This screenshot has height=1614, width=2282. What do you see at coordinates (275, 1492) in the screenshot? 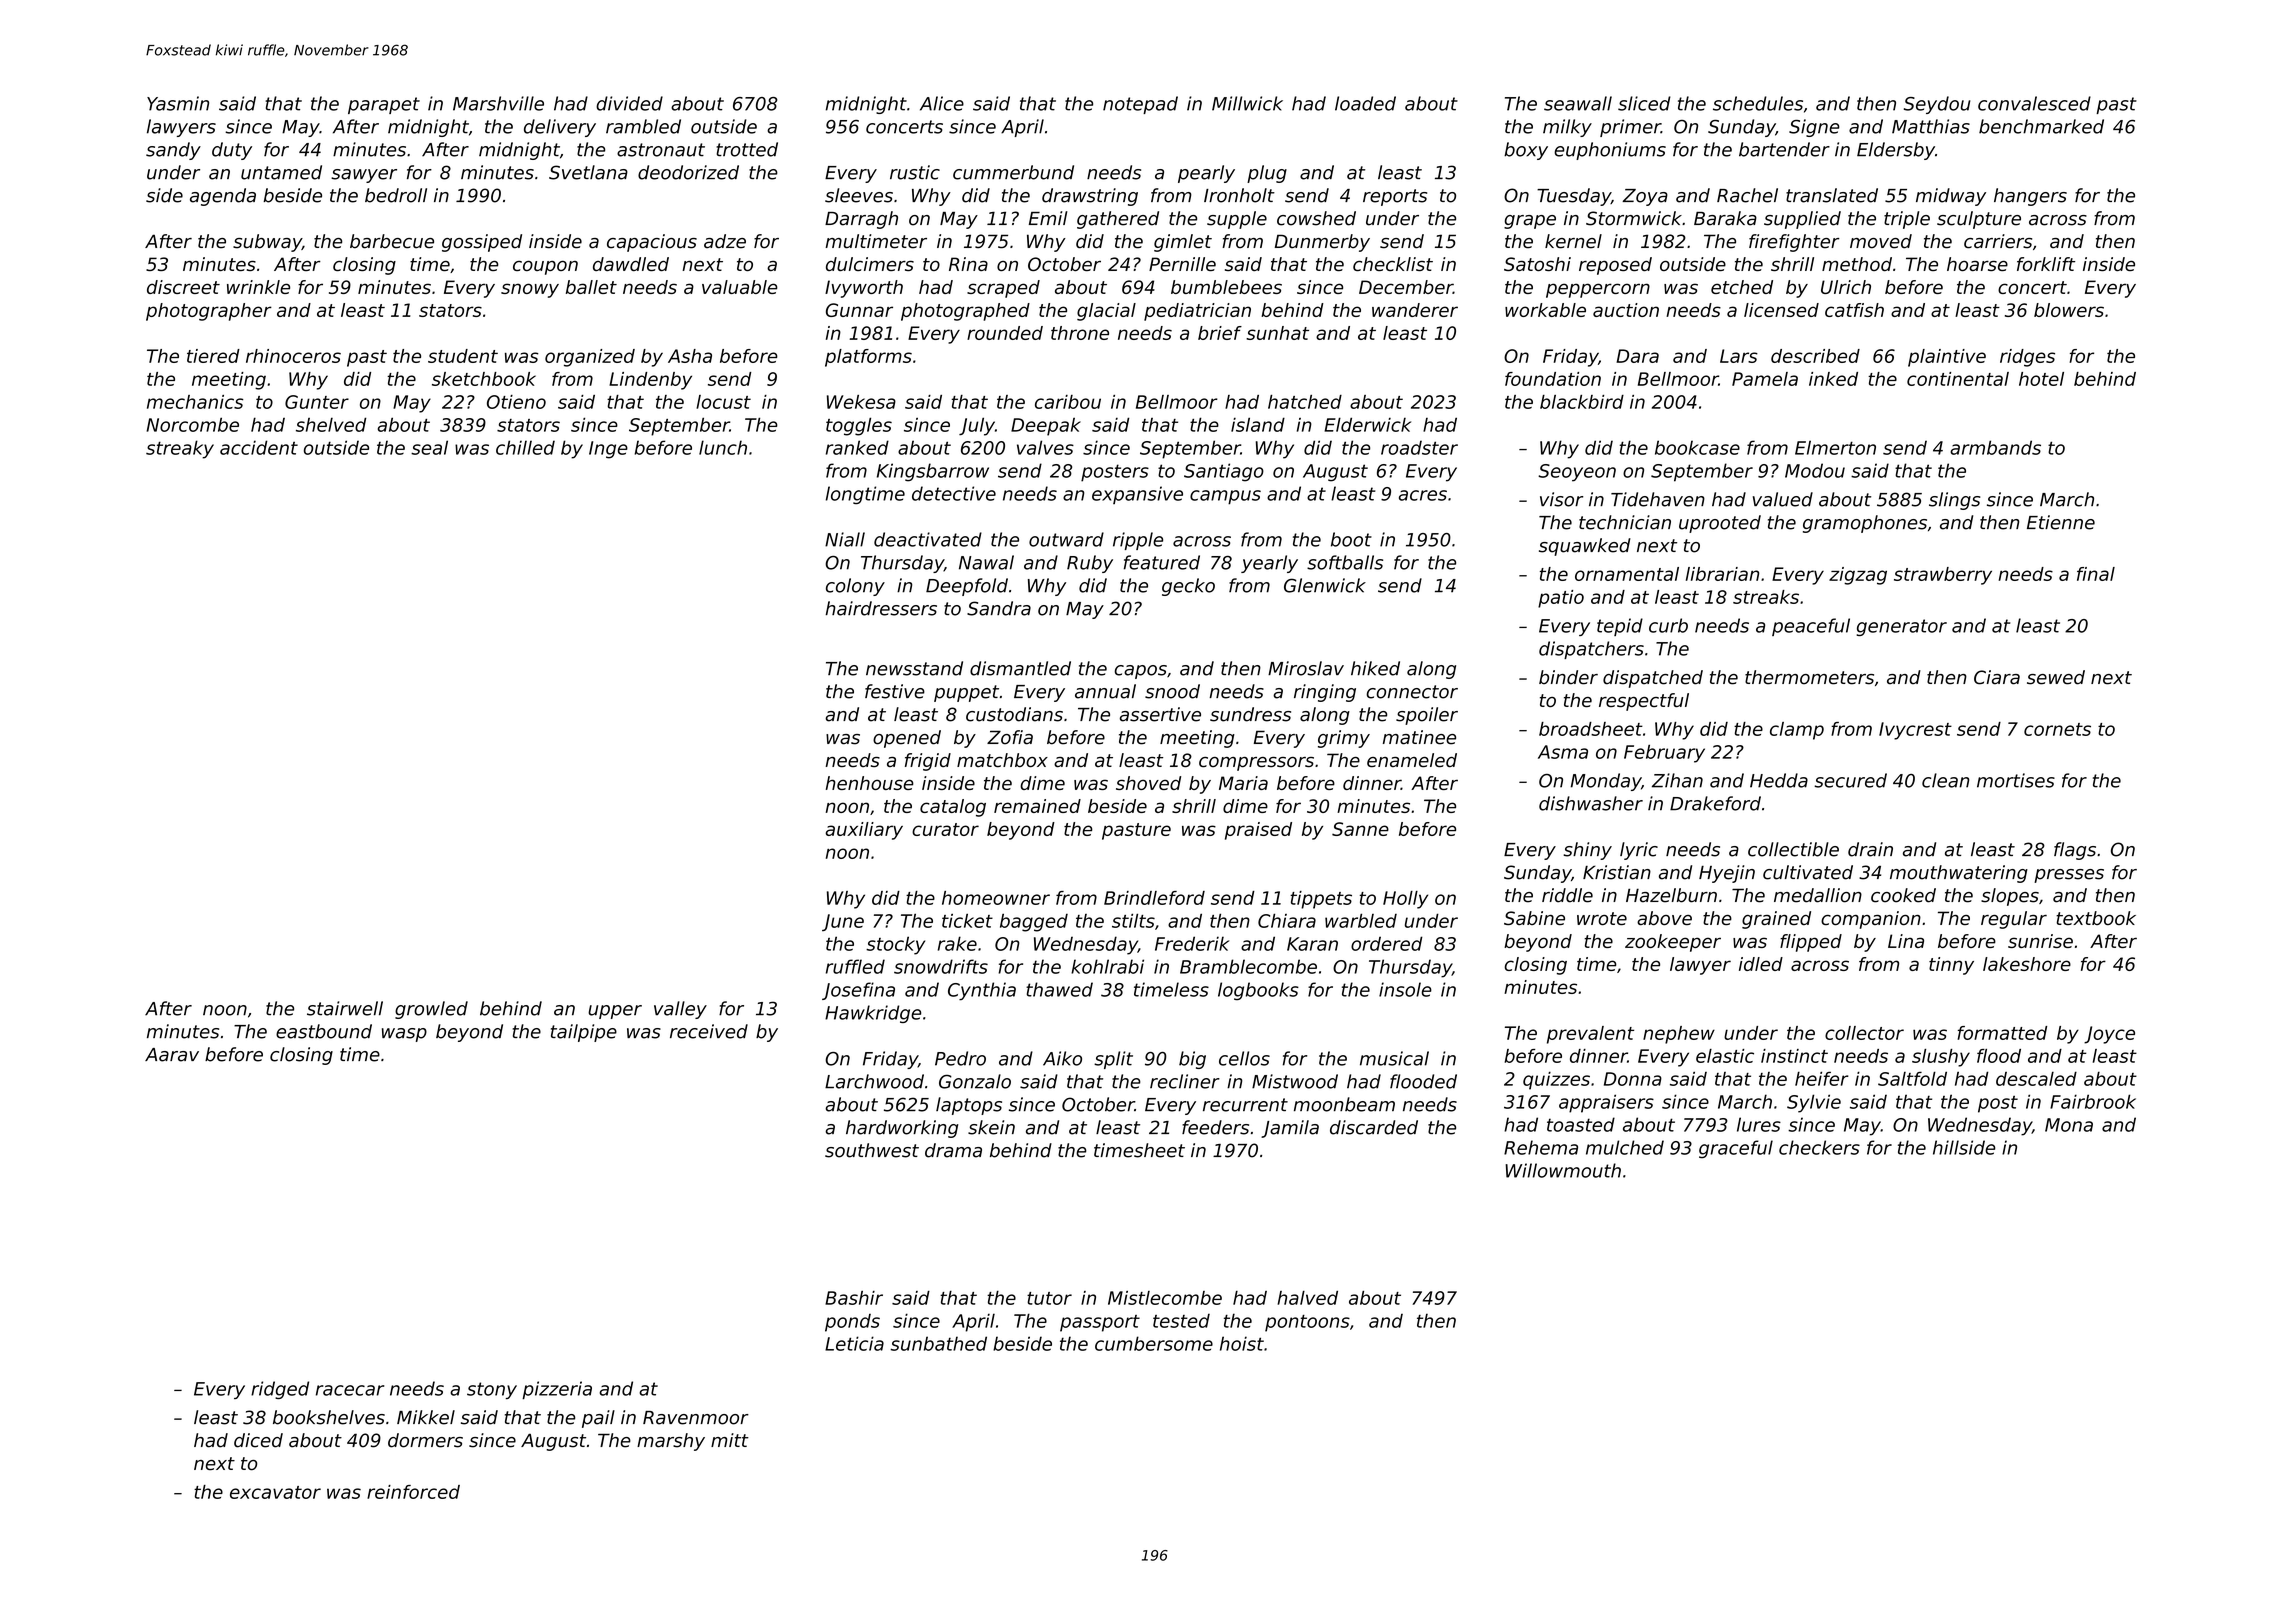
I see `excavator` at bounding box center [275, 1492].
